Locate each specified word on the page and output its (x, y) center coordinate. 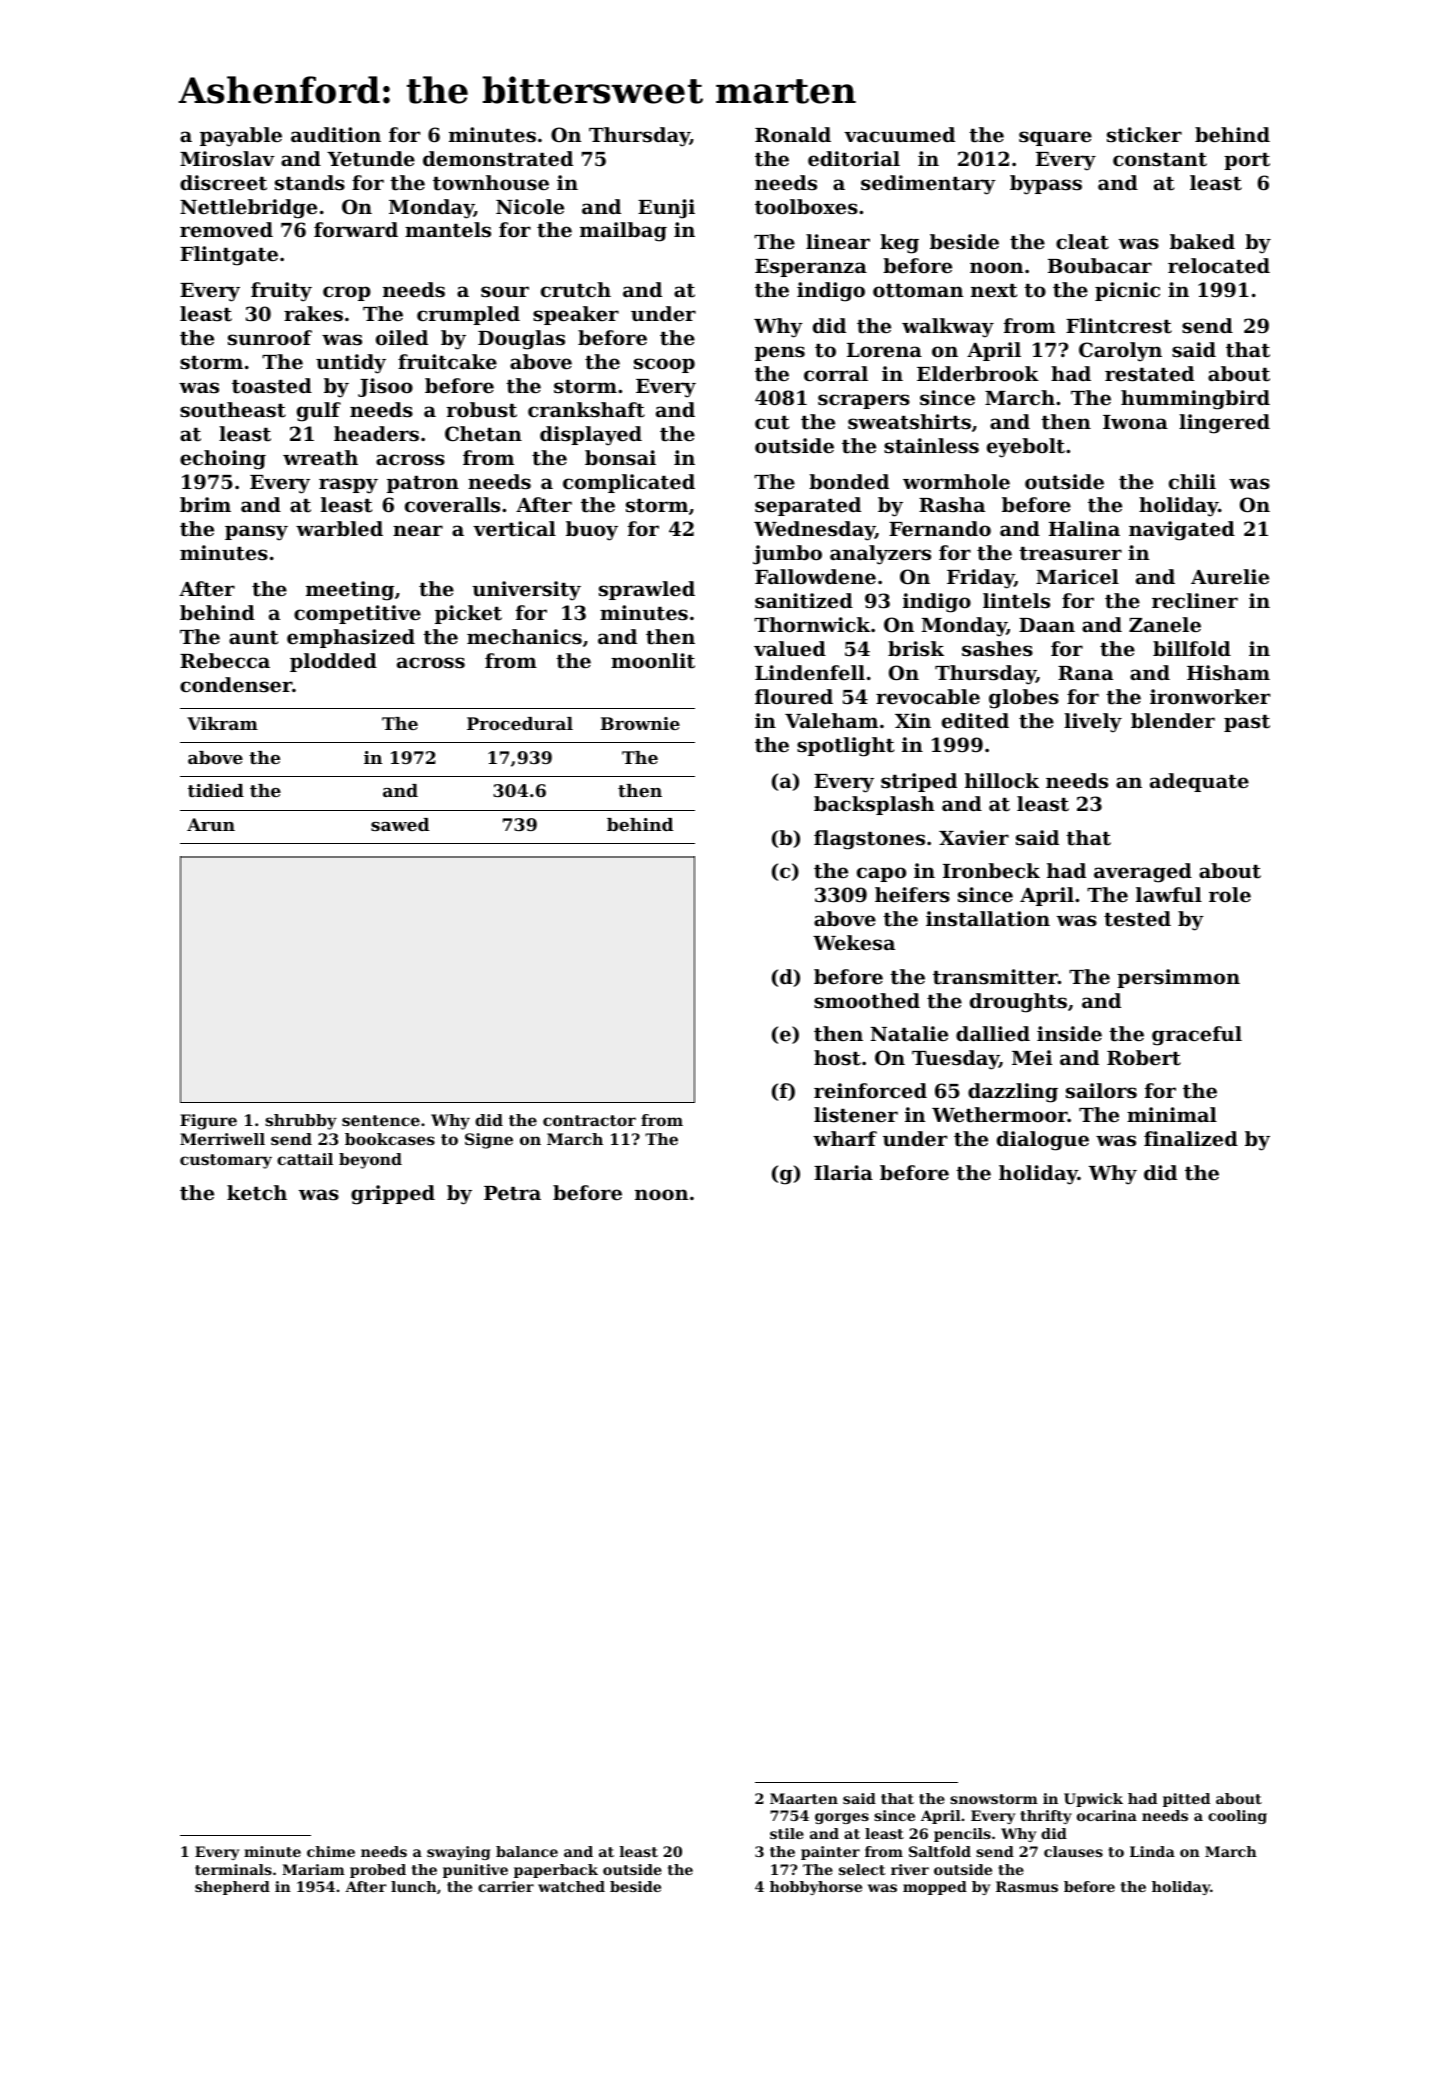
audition (336, 135)
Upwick (1093, 1800)
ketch (257, 1192)
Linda (1152, 1851)
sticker (1144, 135)
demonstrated (498, 159)
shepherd (232, 1888)
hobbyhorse (816, 1888)
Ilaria (843, 1172)
